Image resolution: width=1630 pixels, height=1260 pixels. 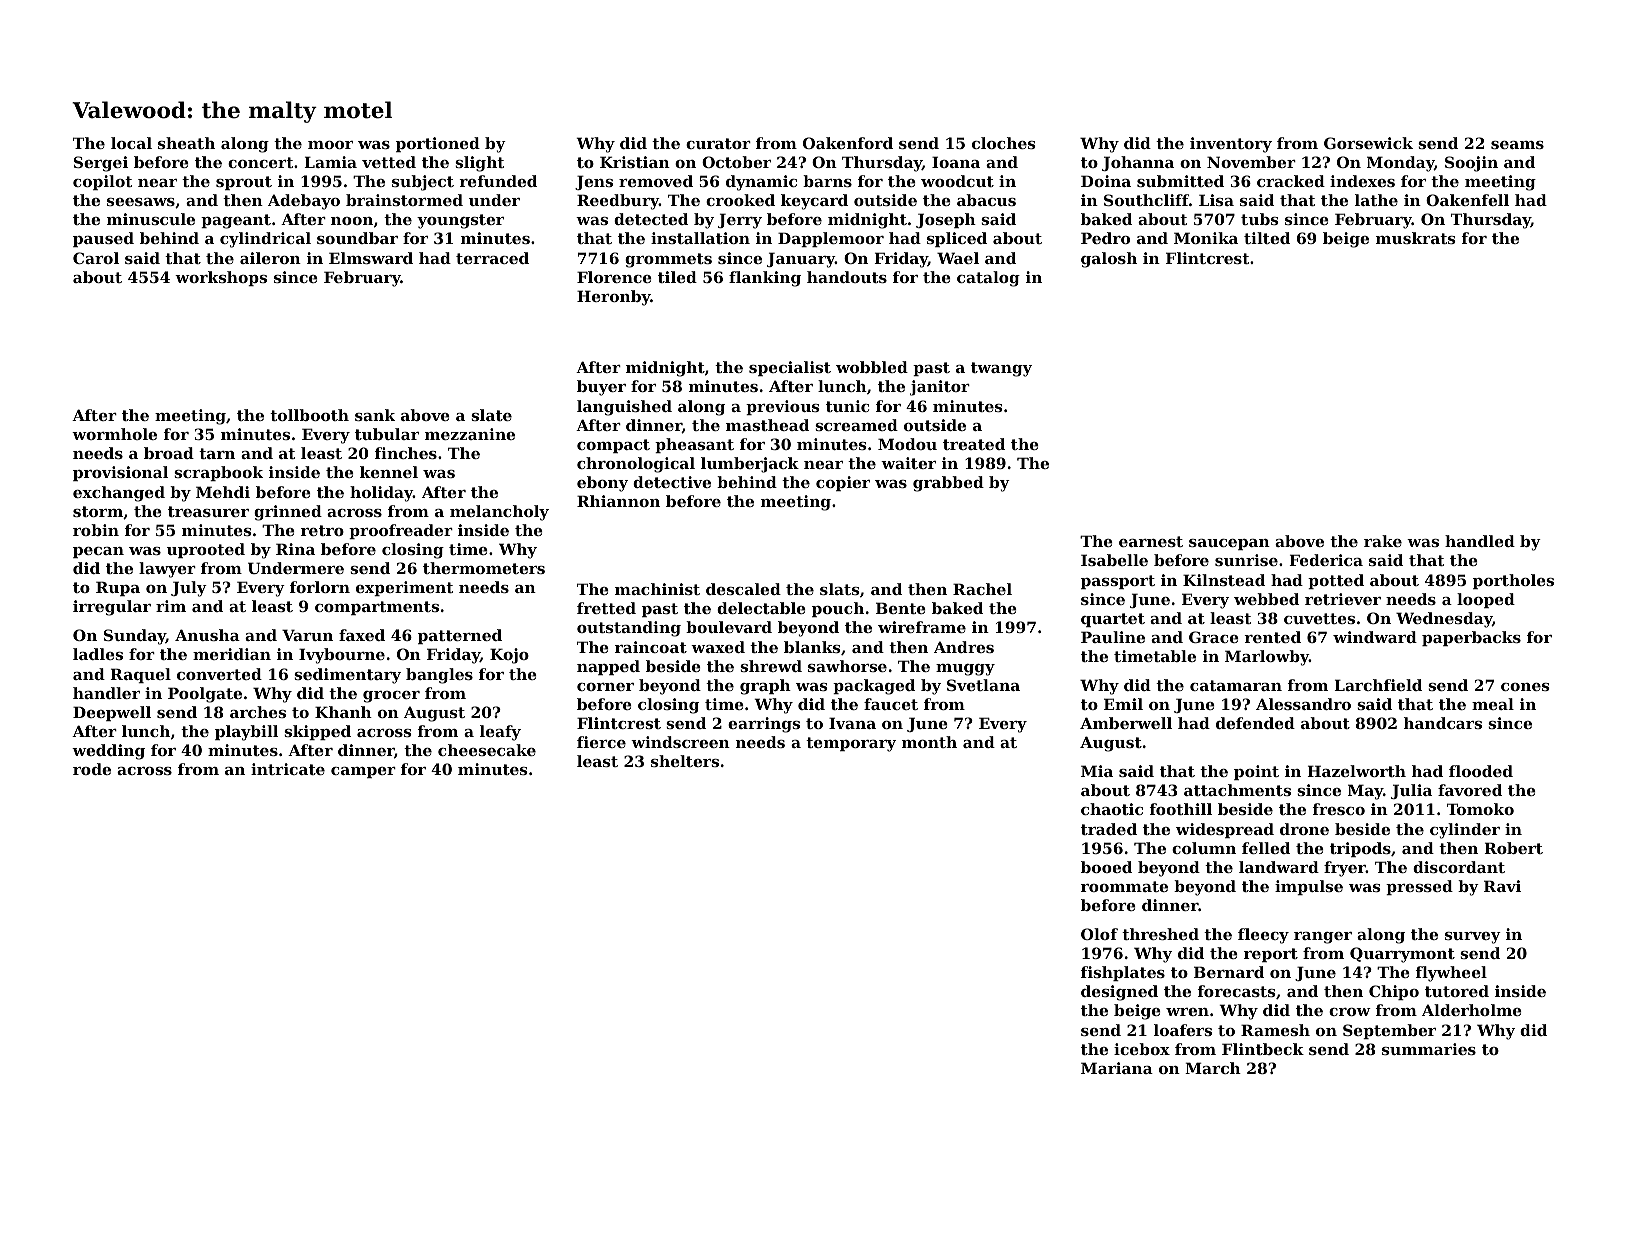 What do you see at coordinates (601, 388) in the page?
I see `buyer` at bounding box center [601, 388].
